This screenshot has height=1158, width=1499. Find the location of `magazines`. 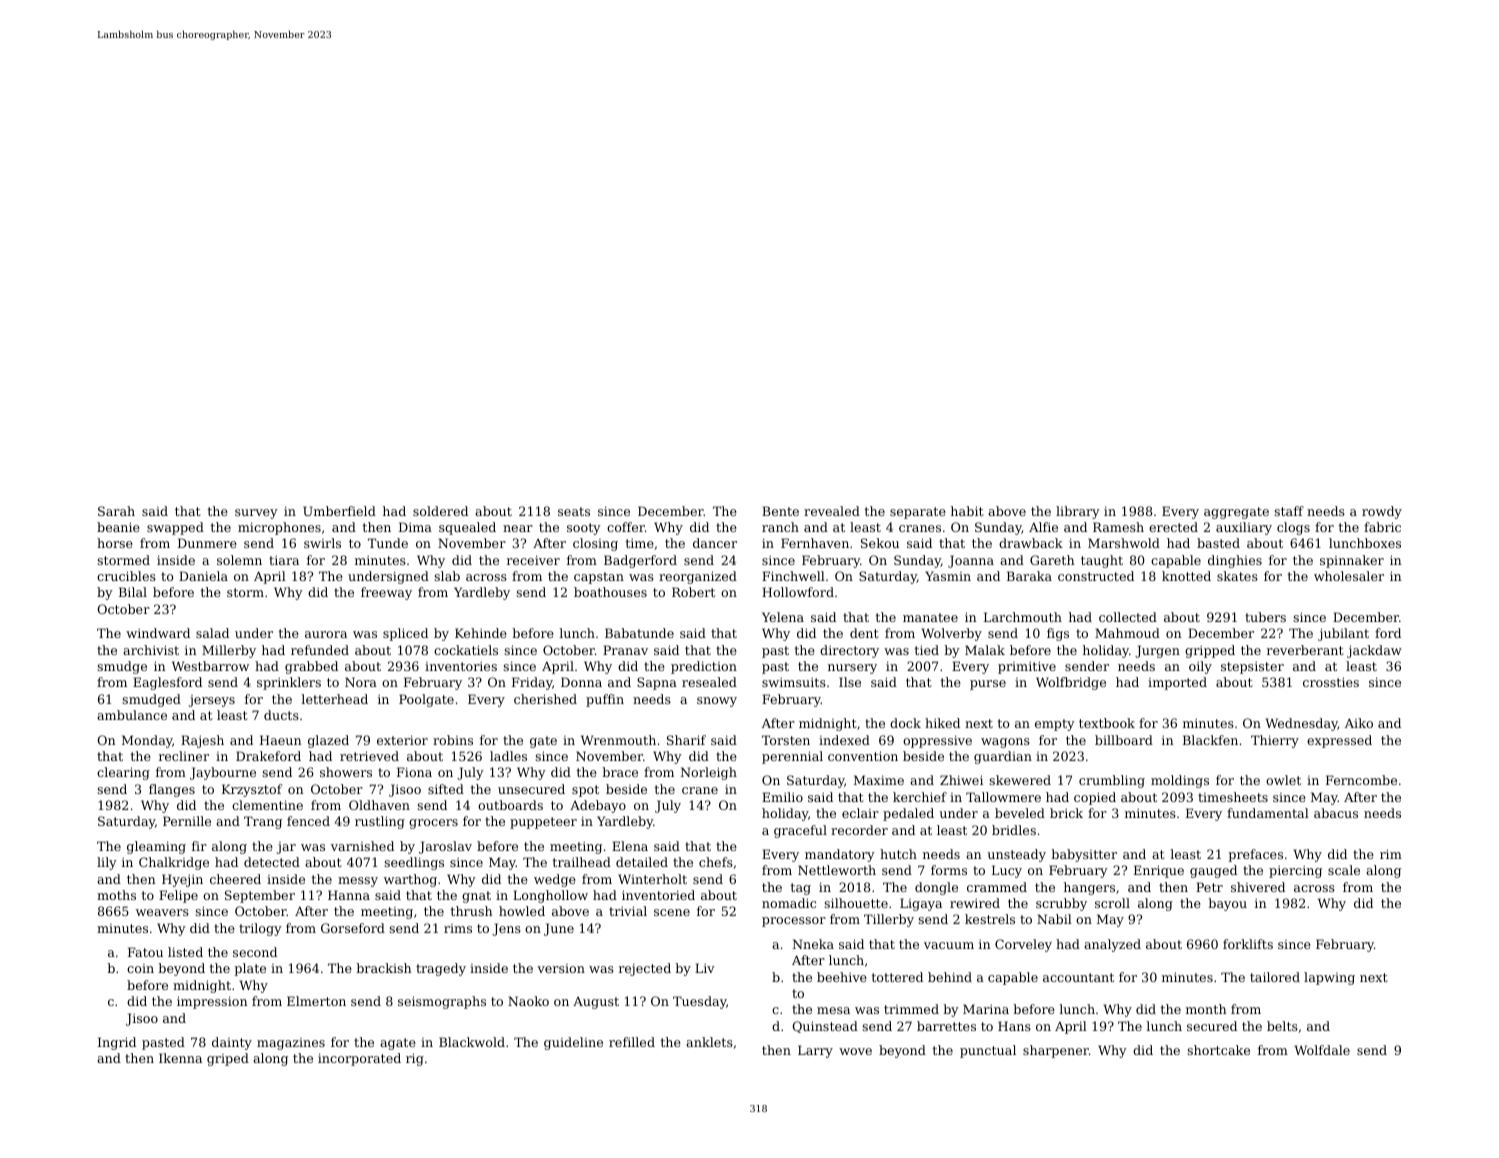

magazines is located at coordinates (291, 1044).
